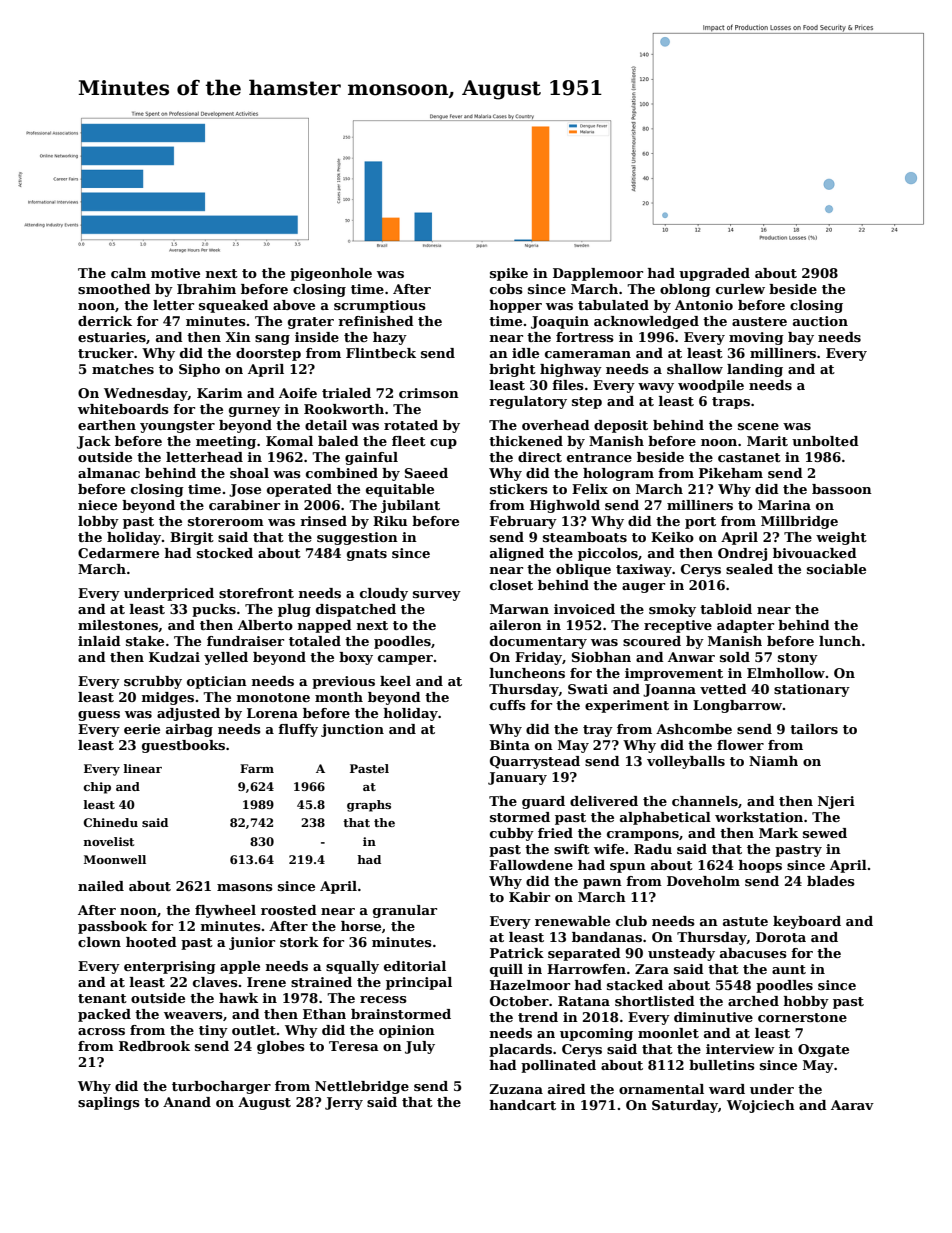 The height and width of the page is (1233, 952). I want to click on upgraded, so click(714, 274).
